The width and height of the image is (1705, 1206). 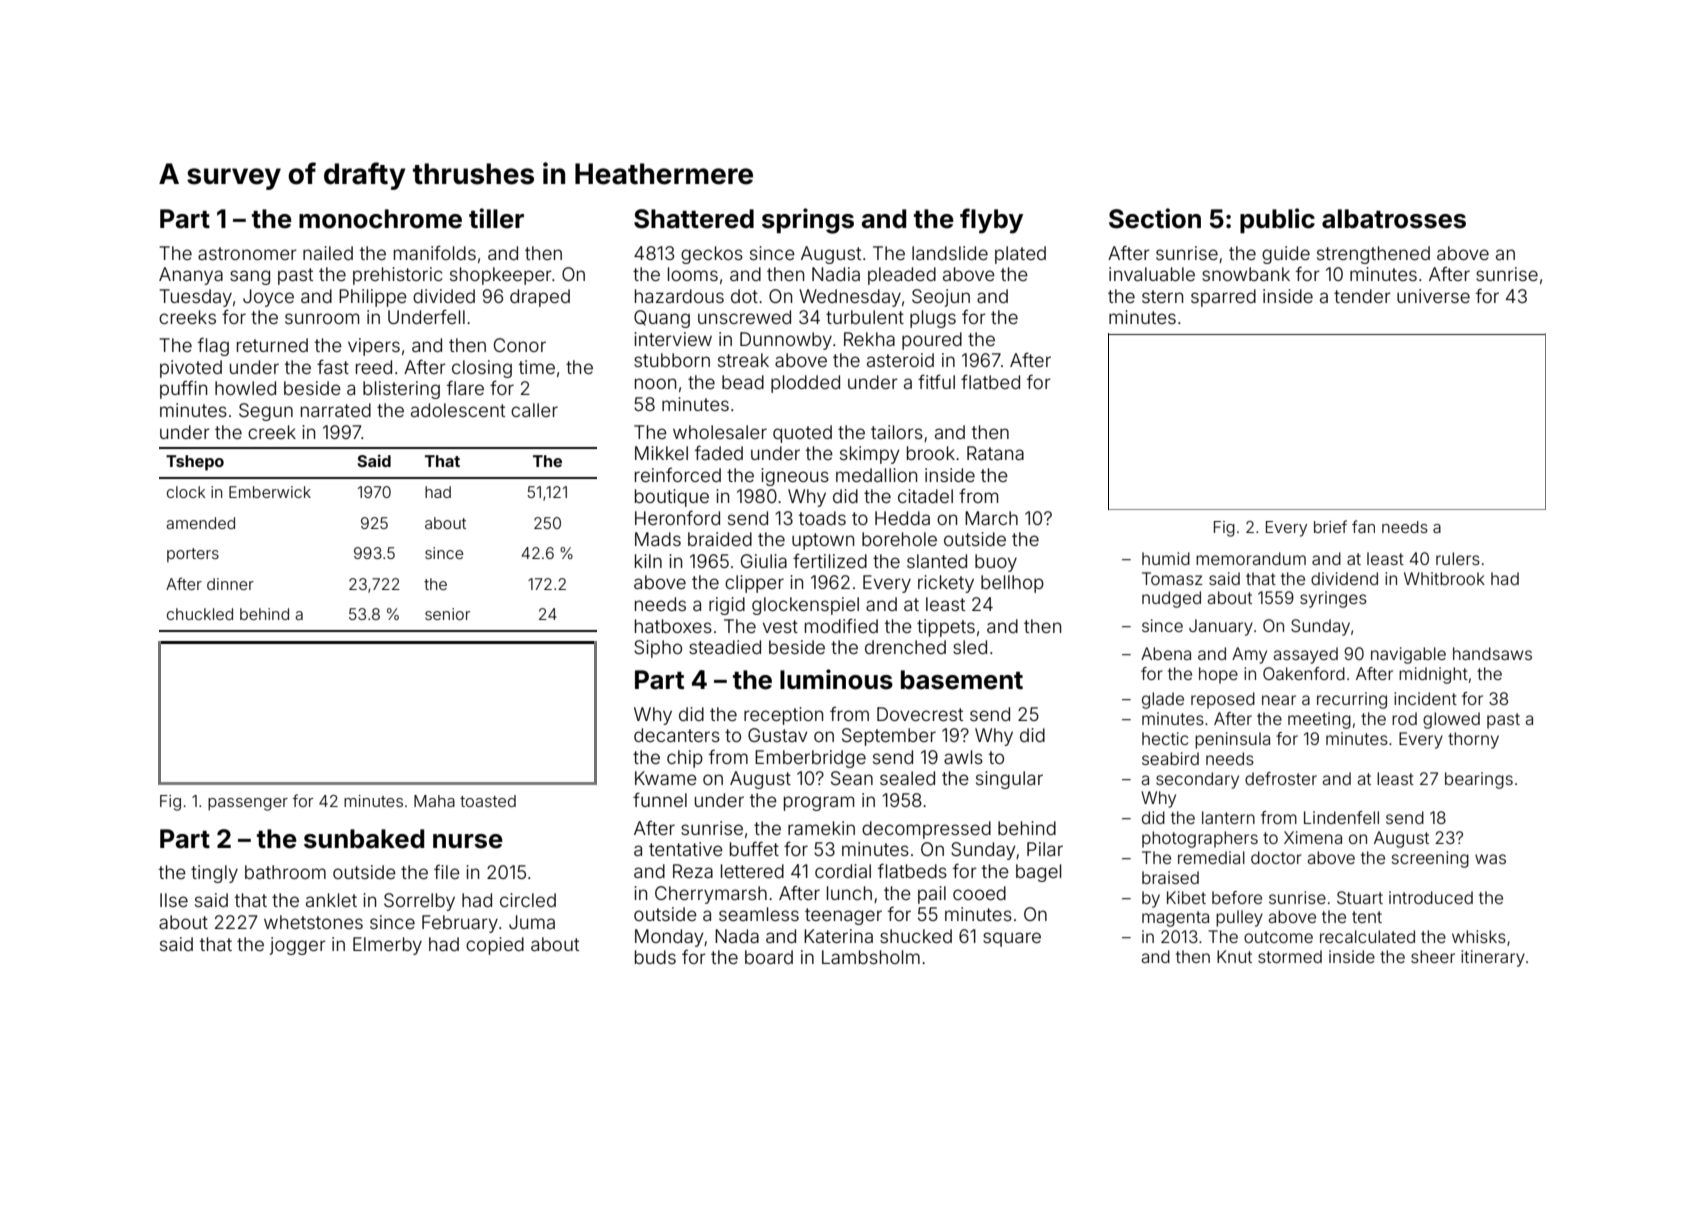 What do you see at coordinates (501, 276) in the image?
I see `shopkeeper` at bounding box center [501, 276].
